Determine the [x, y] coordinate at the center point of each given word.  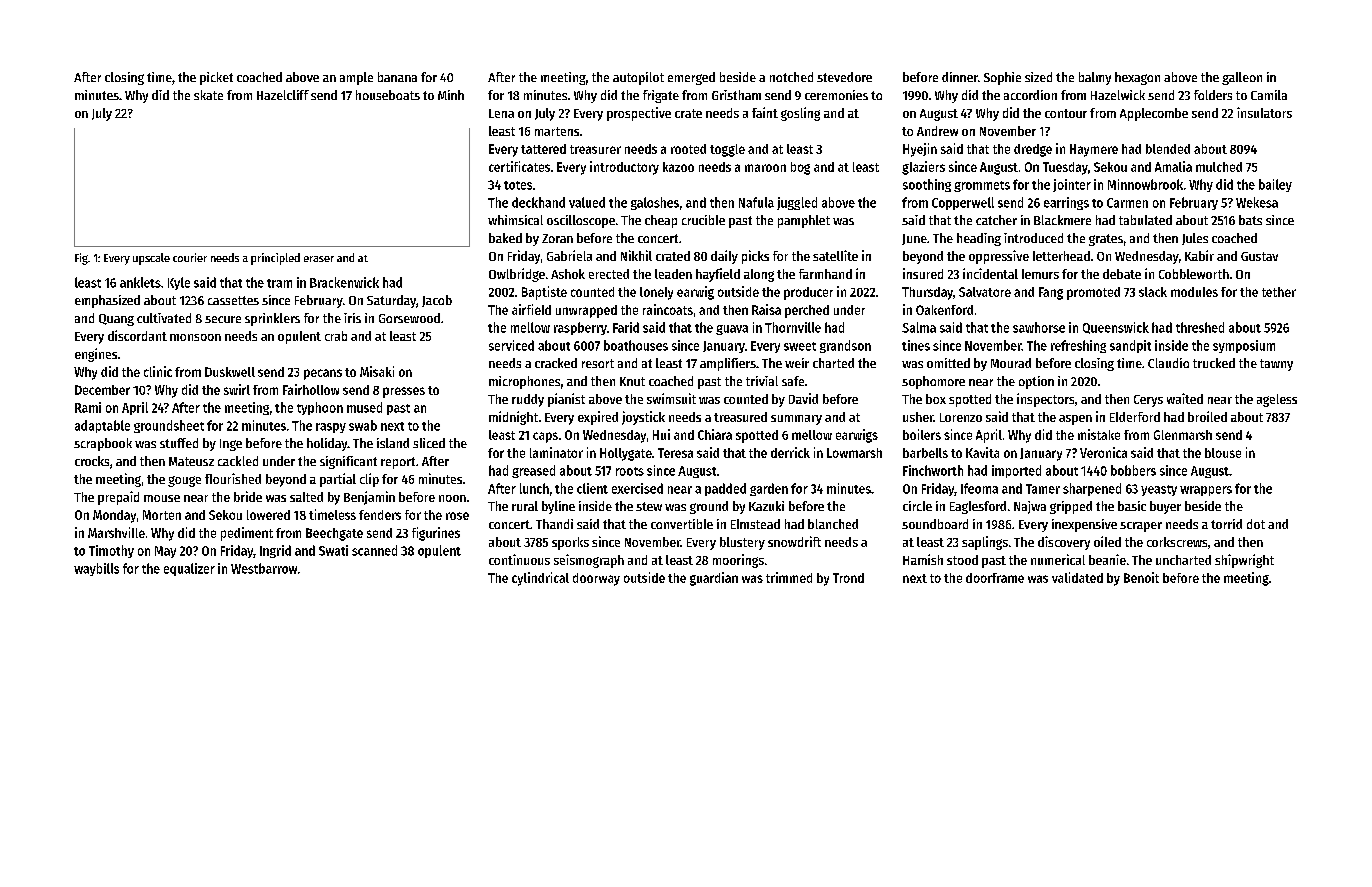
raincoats [668, 309]
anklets [140, 282]
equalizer [189, 569]
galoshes [655, 203]
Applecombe [1154, 114]
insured [923, 273]
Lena [501, 113]
